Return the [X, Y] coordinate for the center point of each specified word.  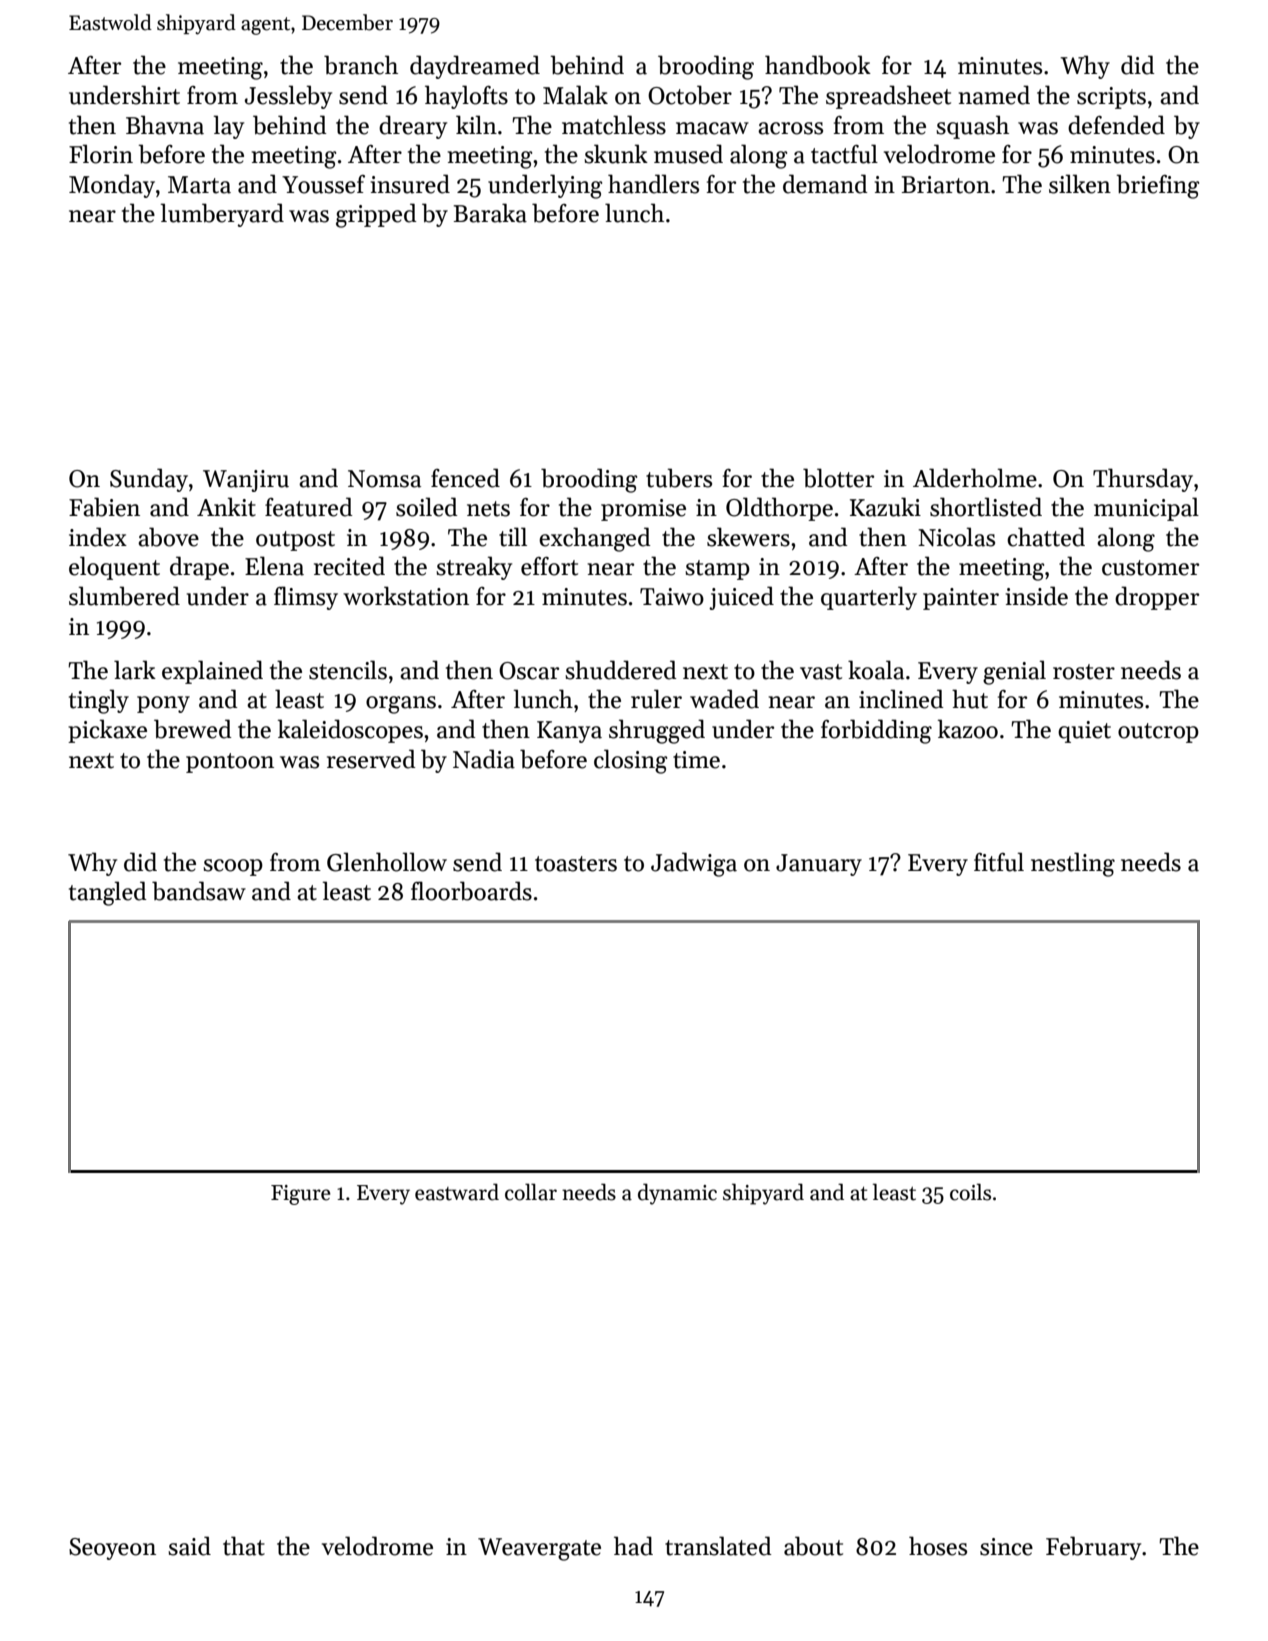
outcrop [1158, 733]
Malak [575, 95]
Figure [300, 1195]
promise [643, 510]
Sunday [149, 480]
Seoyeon [112, 1549]
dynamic [677, 1194]
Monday [112, 186]
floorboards [471, 891]
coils [970, 1192]
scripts [1111, 98]
